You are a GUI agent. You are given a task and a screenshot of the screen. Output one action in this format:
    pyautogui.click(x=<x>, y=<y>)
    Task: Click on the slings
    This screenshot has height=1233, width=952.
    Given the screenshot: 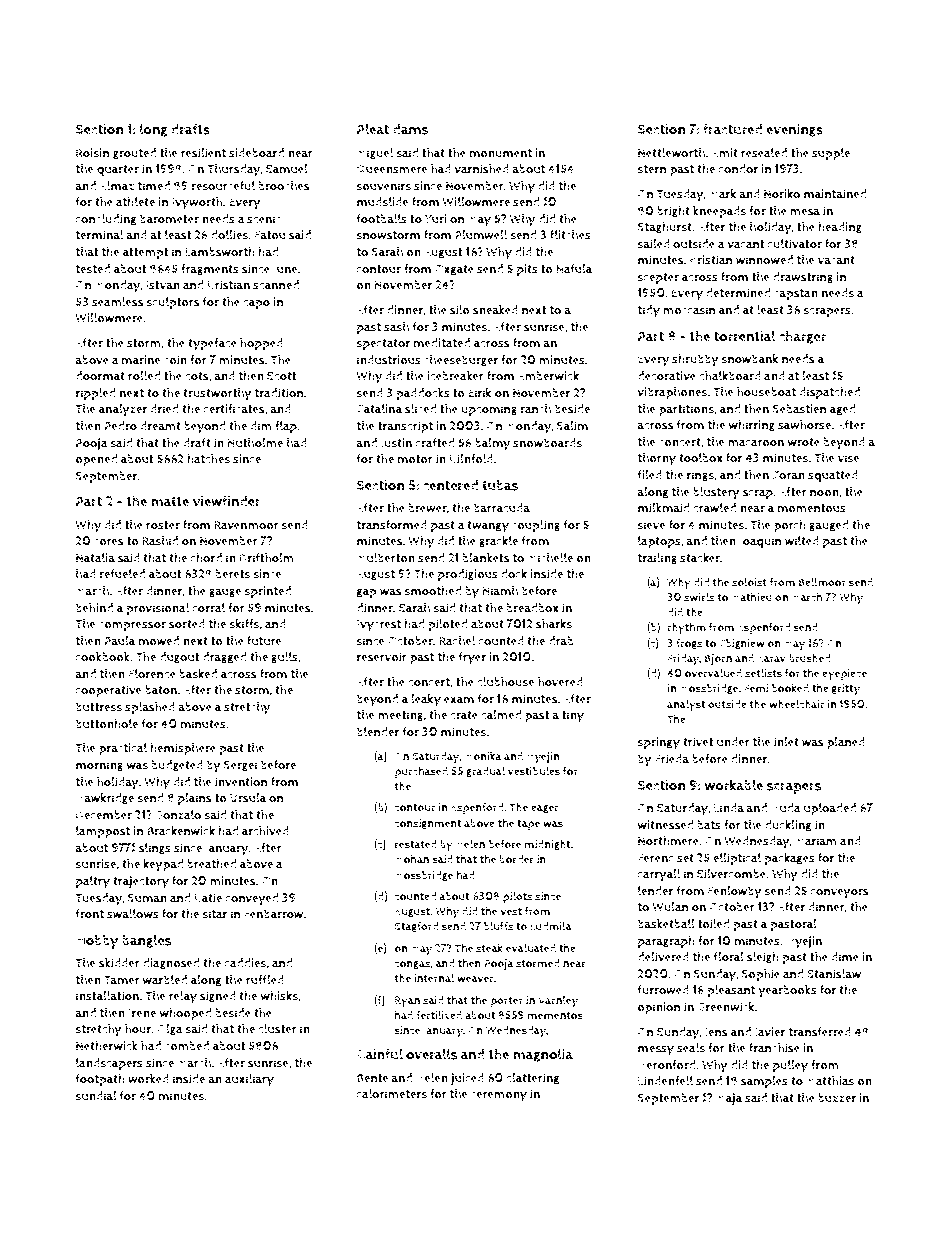 What is the action you would take?
    pyautogui.click(x=155, y=849)
